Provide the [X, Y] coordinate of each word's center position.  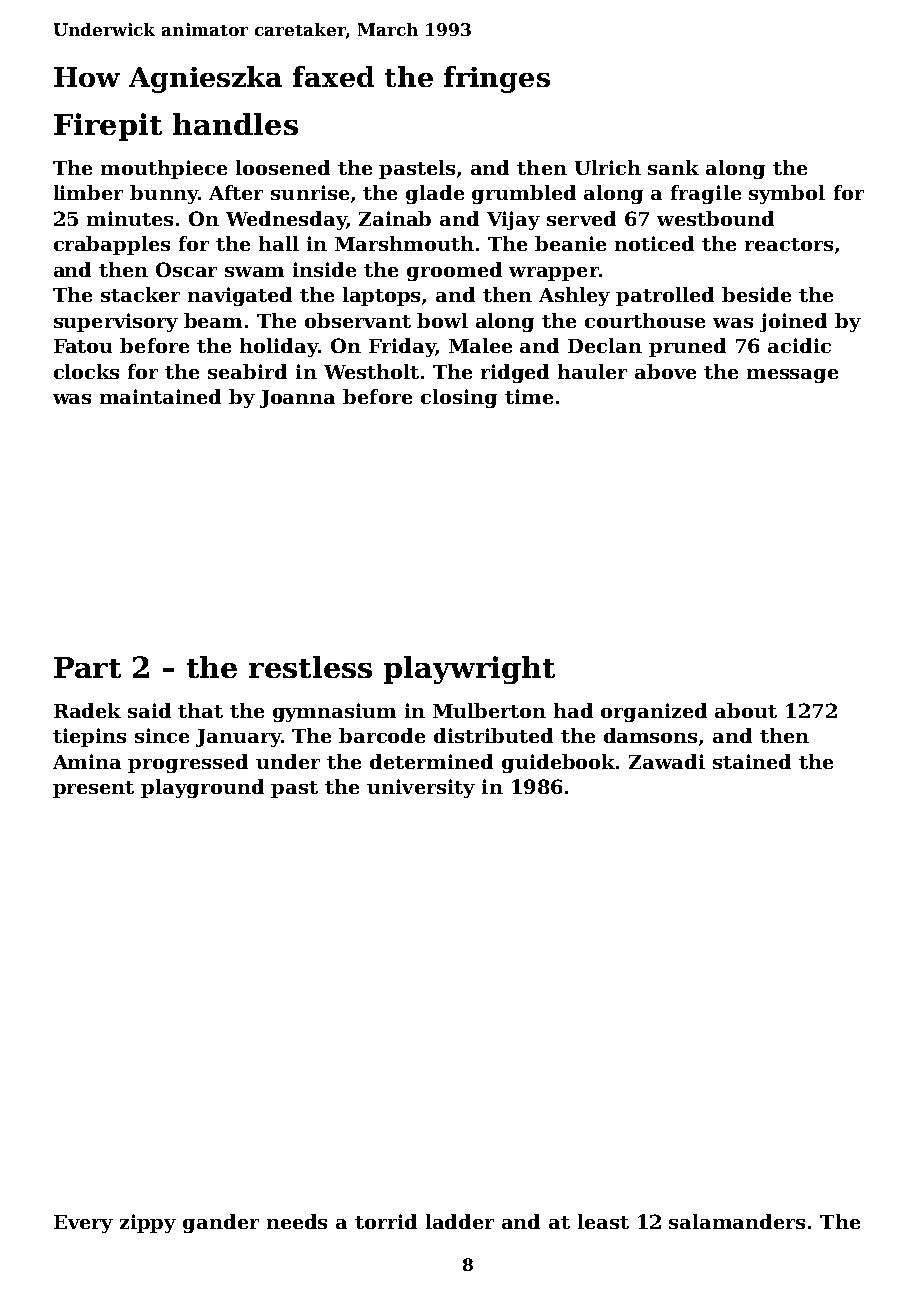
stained [752, 761]
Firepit [108, 127]
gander [221, 1223]
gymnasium [334, 712]
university [421, 788]
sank [673, 167]
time [529, 396]
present [93, 789]
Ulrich [608, 167]
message [792, 376]
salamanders [737, 1221]
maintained [160, 396]
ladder [460, 1221]
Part [87, 667]
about [746, 710]
